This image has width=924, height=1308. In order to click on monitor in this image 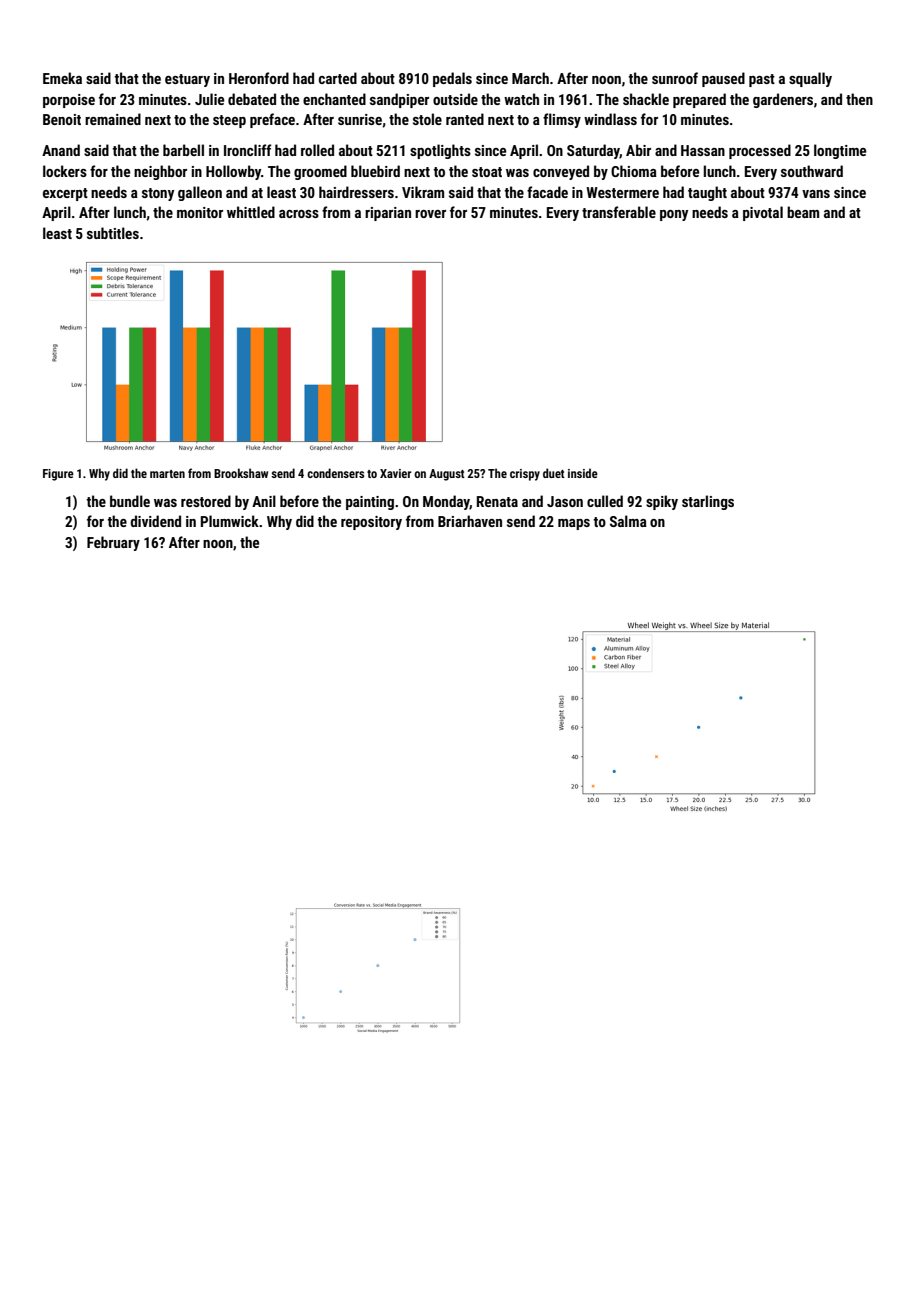, I will do `click(200, 212)`.
